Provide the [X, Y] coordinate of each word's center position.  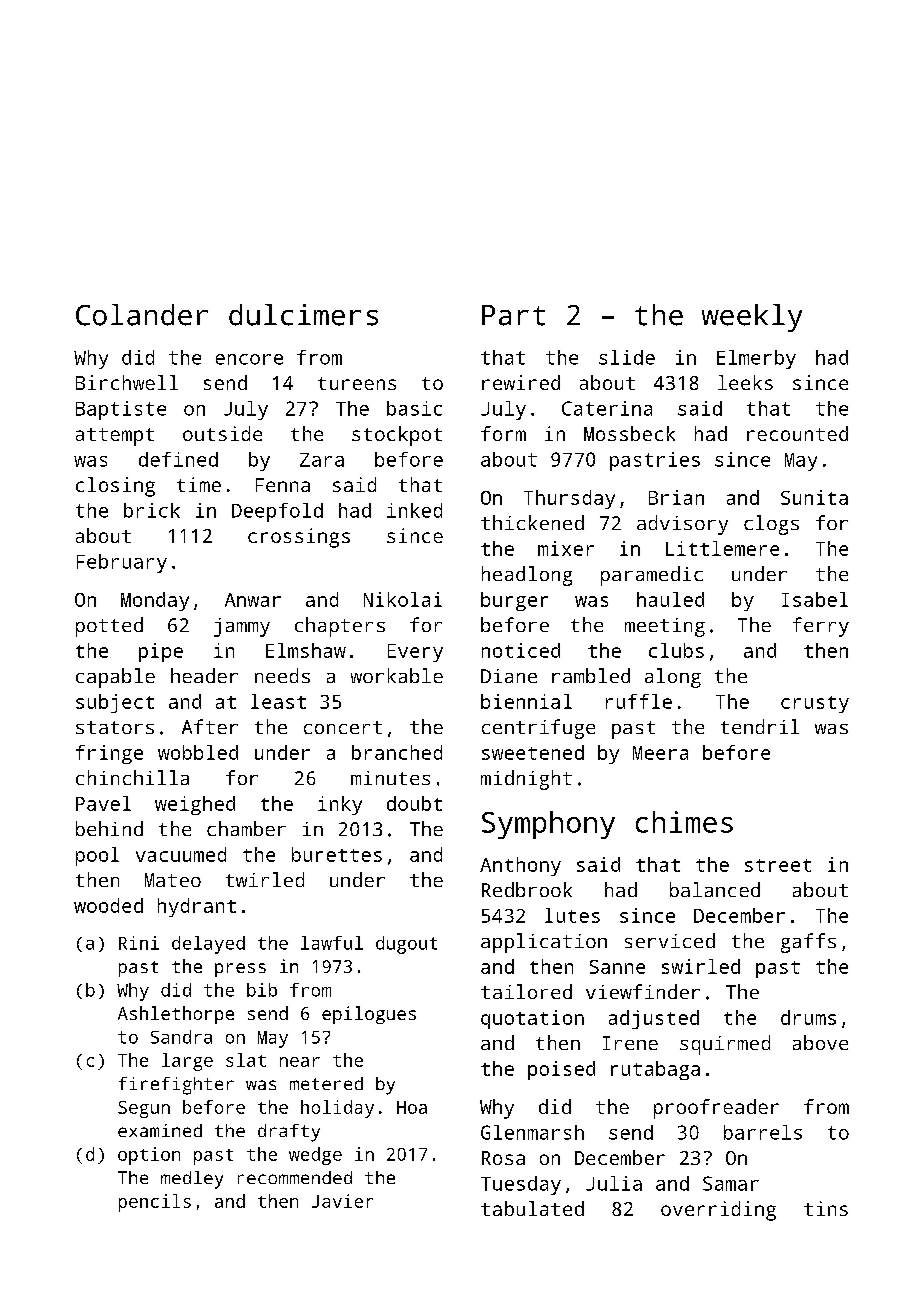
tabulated [532, 1208]
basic [414, 408]
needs [282, 675]
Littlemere [722, 548]
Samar [731, 1183]
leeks [745, 382]
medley [192, 1180]
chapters [340, 627]
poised [561, 1070]
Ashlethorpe [176, 1015]
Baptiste [121, 410]
